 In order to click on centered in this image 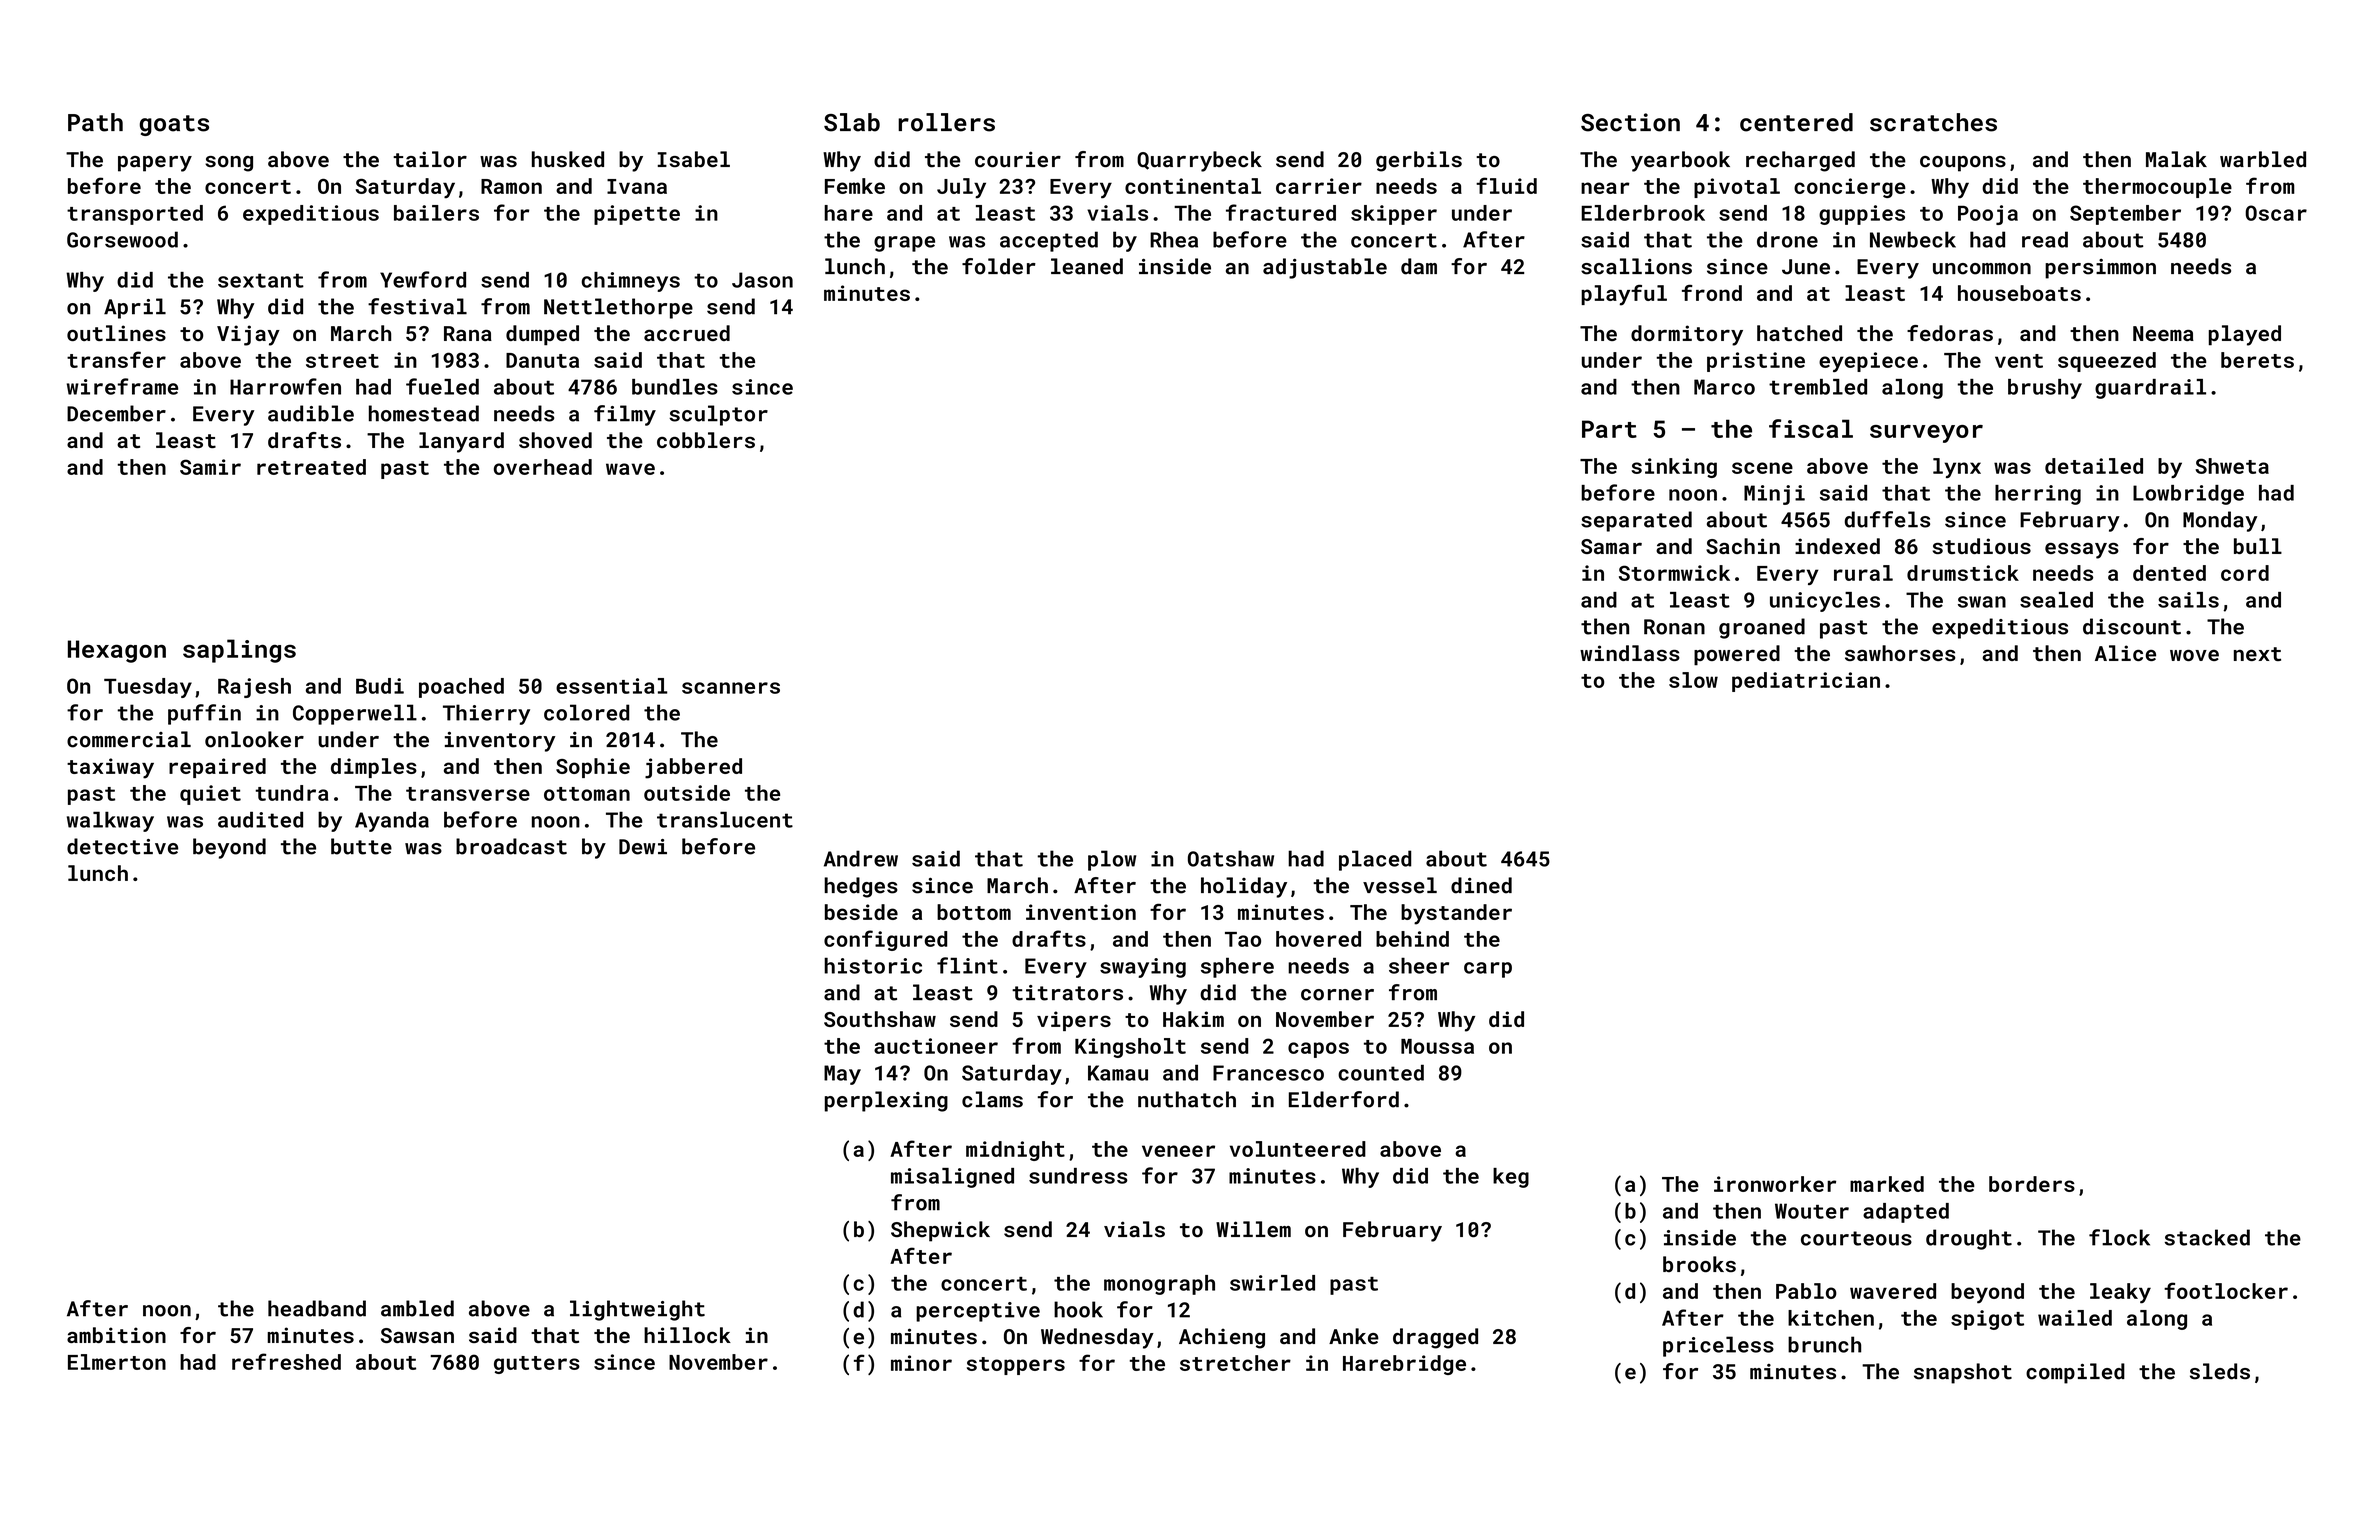, I will do `click(1796, 122)`.
